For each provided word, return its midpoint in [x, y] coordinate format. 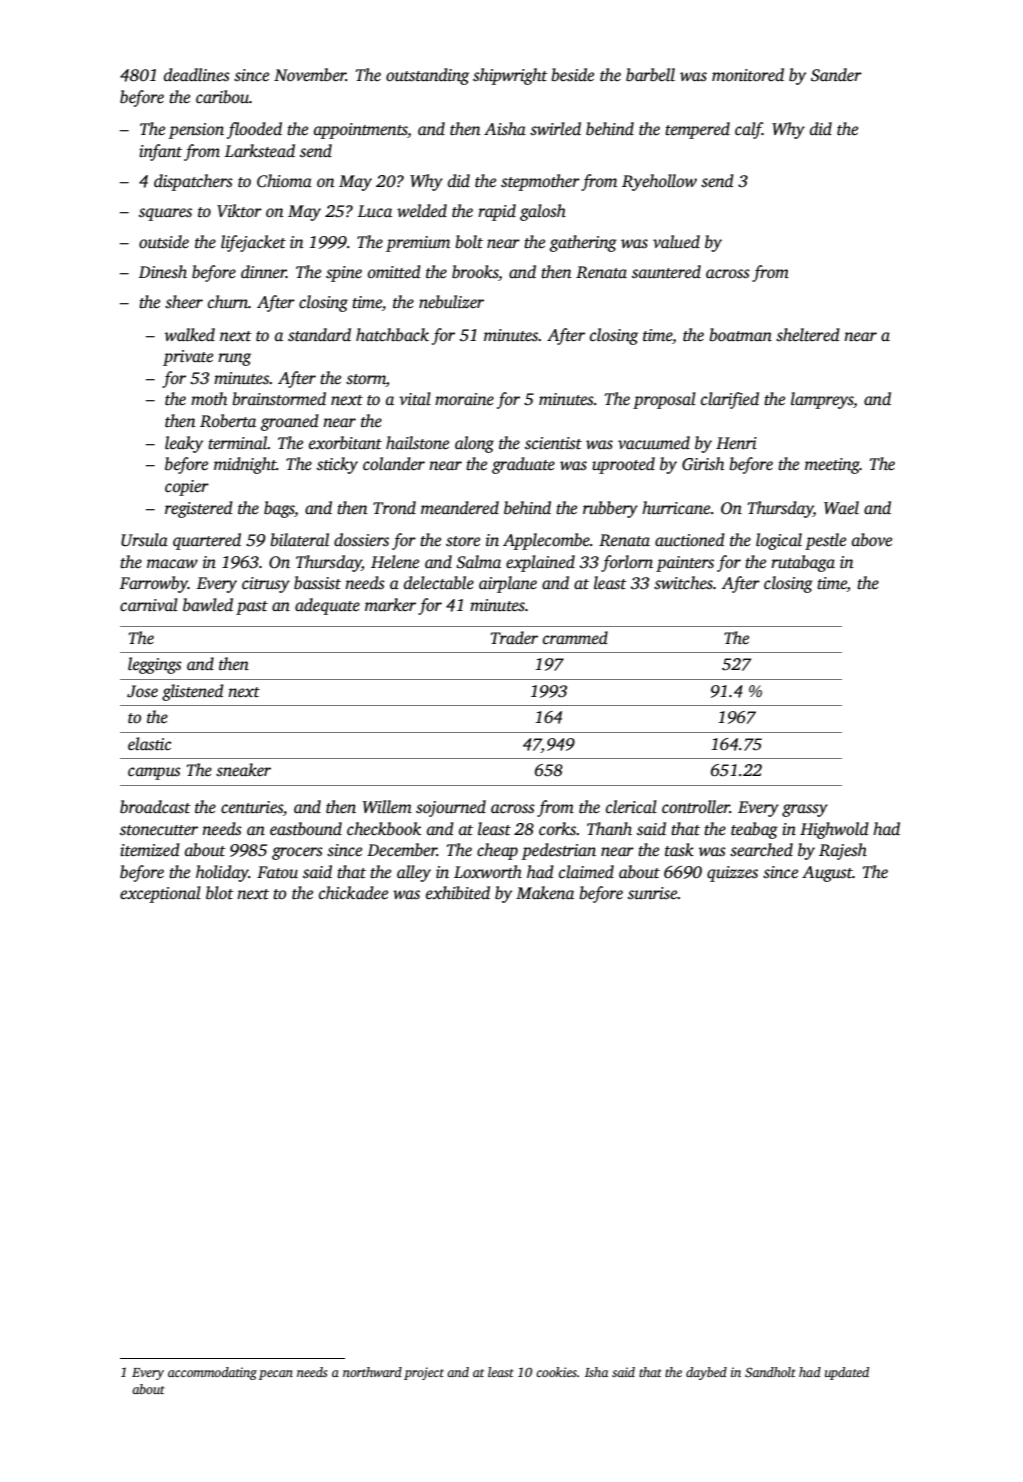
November [310, 75]
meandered [460, 508]
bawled [208, 604]
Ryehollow [659, 182]
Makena [545, 893]
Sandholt [770, 1372]
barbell [650, 75]
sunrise [653, 893]
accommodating [212, 1373]
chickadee [353, 893]
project [424, 1373]
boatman [740, 335]
